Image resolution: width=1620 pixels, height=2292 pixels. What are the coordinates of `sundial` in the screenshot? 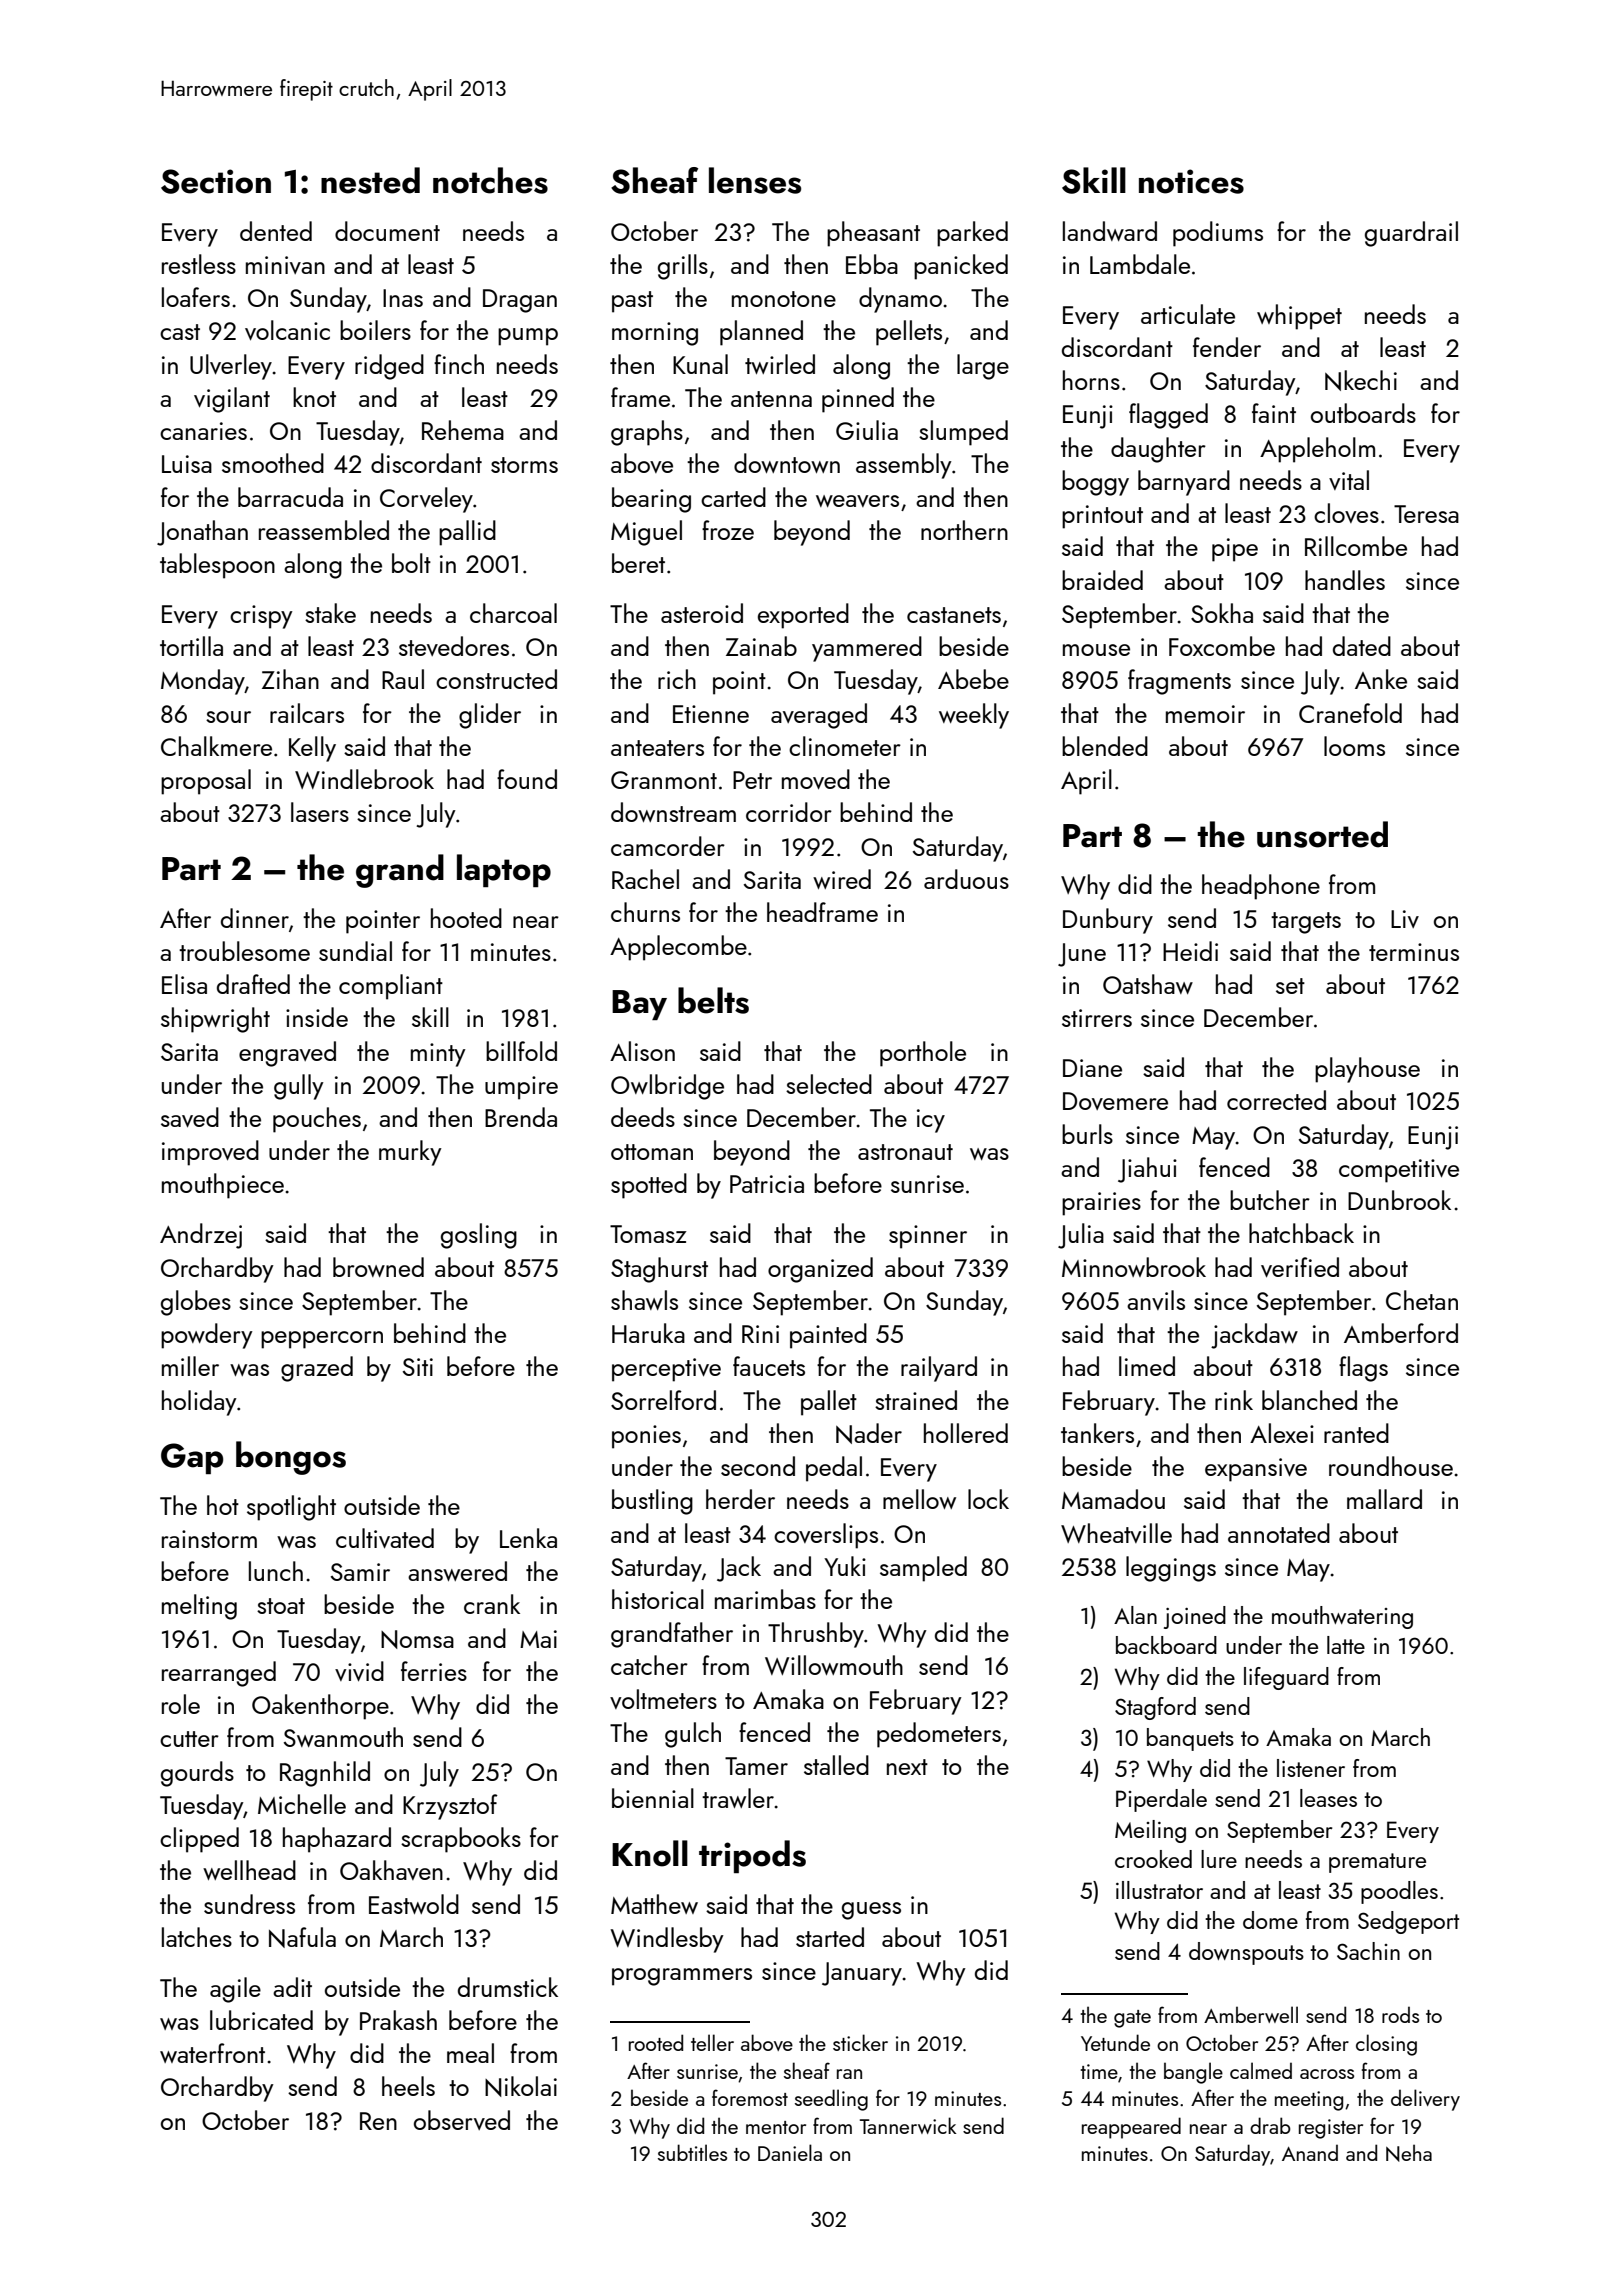 It's located at (355, 951).
